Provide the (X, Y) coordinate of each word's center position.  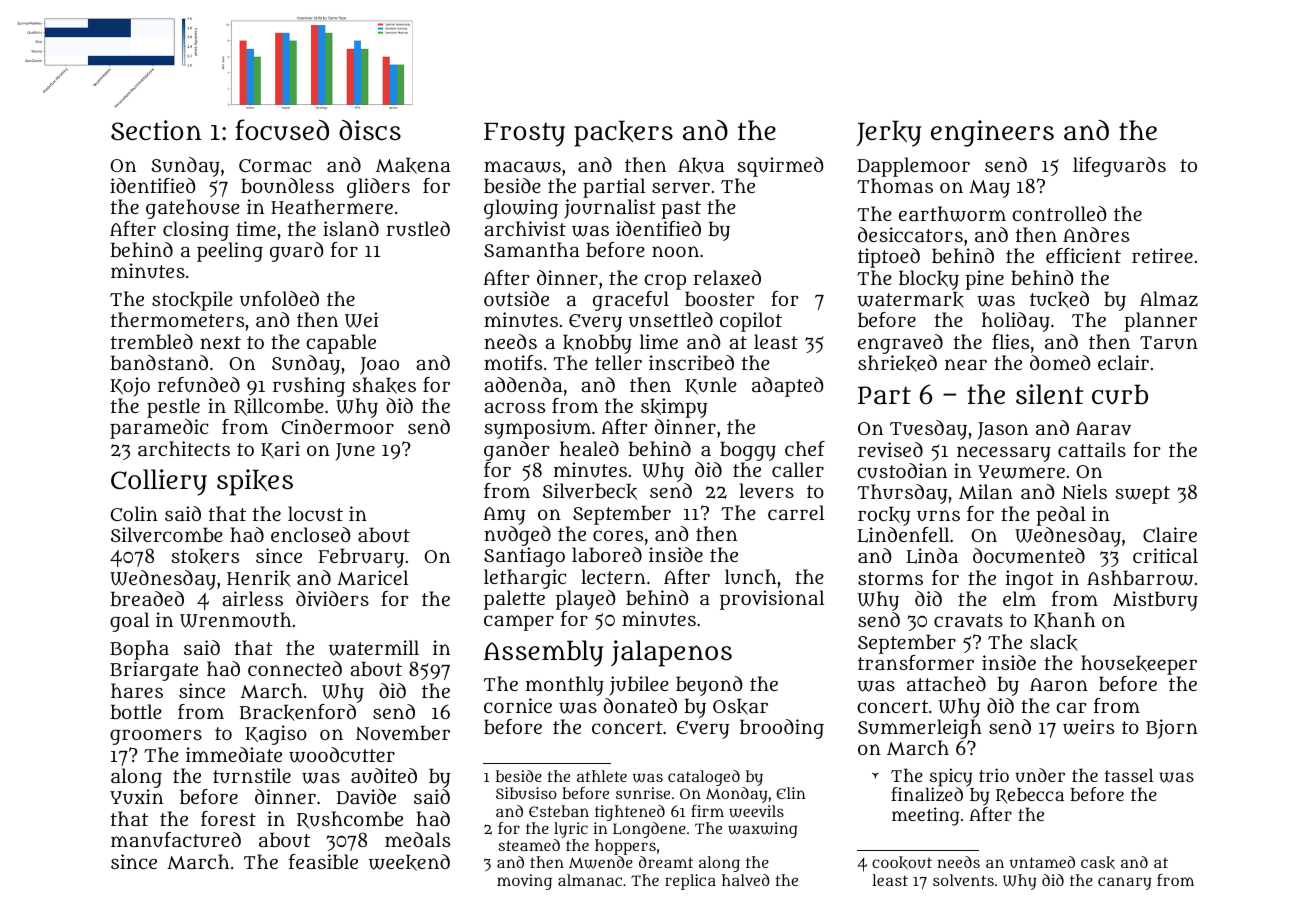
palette (514, 600)
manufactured (176, 839)
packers (623, 133)
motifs (513, 362)
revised (890, 449)
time (256, 228)
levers (766, 491)
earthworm (952, 214)
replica (690, 882)
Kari (280, 450)
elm (1019, 598)
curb (1120, 394)
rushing (309, 387)
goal (129, 622)
